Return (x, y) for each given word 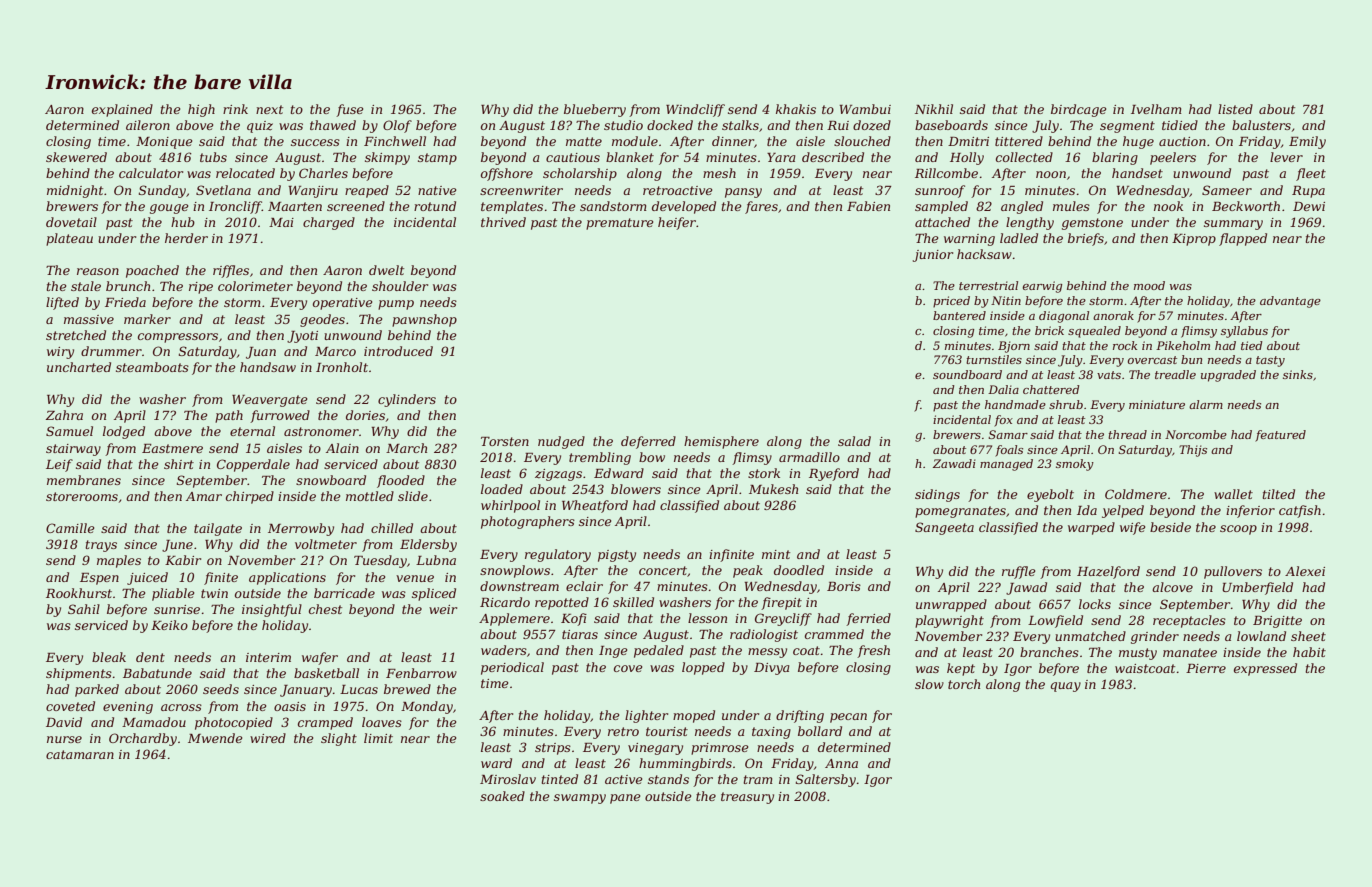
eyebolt (1050, 495)
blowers (636, 489)
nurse (64, 739)
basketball (326, 673)
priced (951, 302)
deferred (648, 442)
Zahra (64, 415)
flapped (1243, 239)
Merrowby (301, 529)
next (269, 109)
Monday (427, 707)
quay (1065, 687)
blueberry (595, 110)
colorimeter (255, 286)
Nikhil (934, 109)
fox (1003, 421)
